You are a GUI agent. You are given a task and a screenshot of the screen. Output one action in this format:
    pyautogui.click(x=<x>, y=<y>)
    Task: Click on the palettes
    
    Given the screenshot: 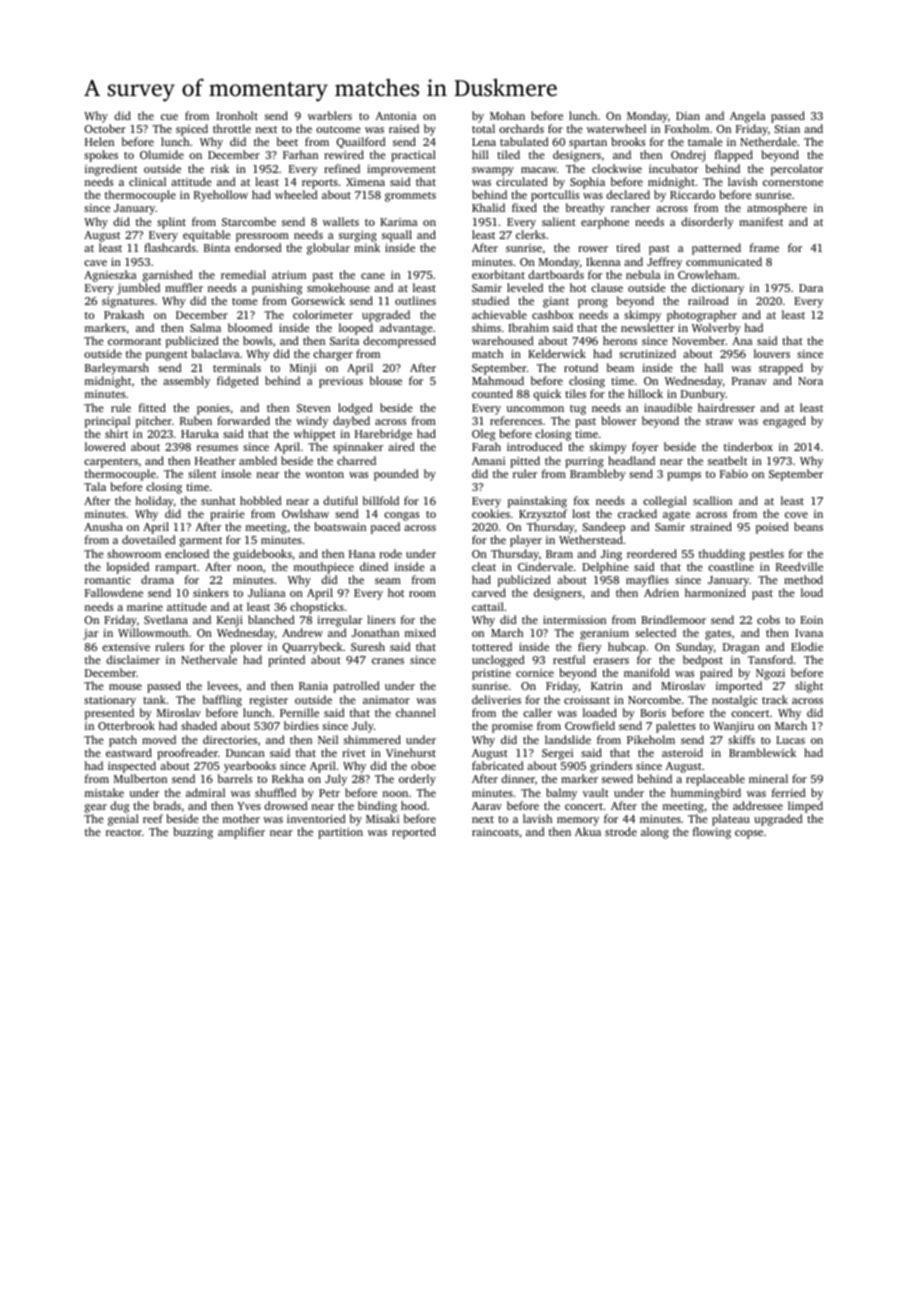 What is the action you would take?
    pyautogui.click(x=676, y=727)
